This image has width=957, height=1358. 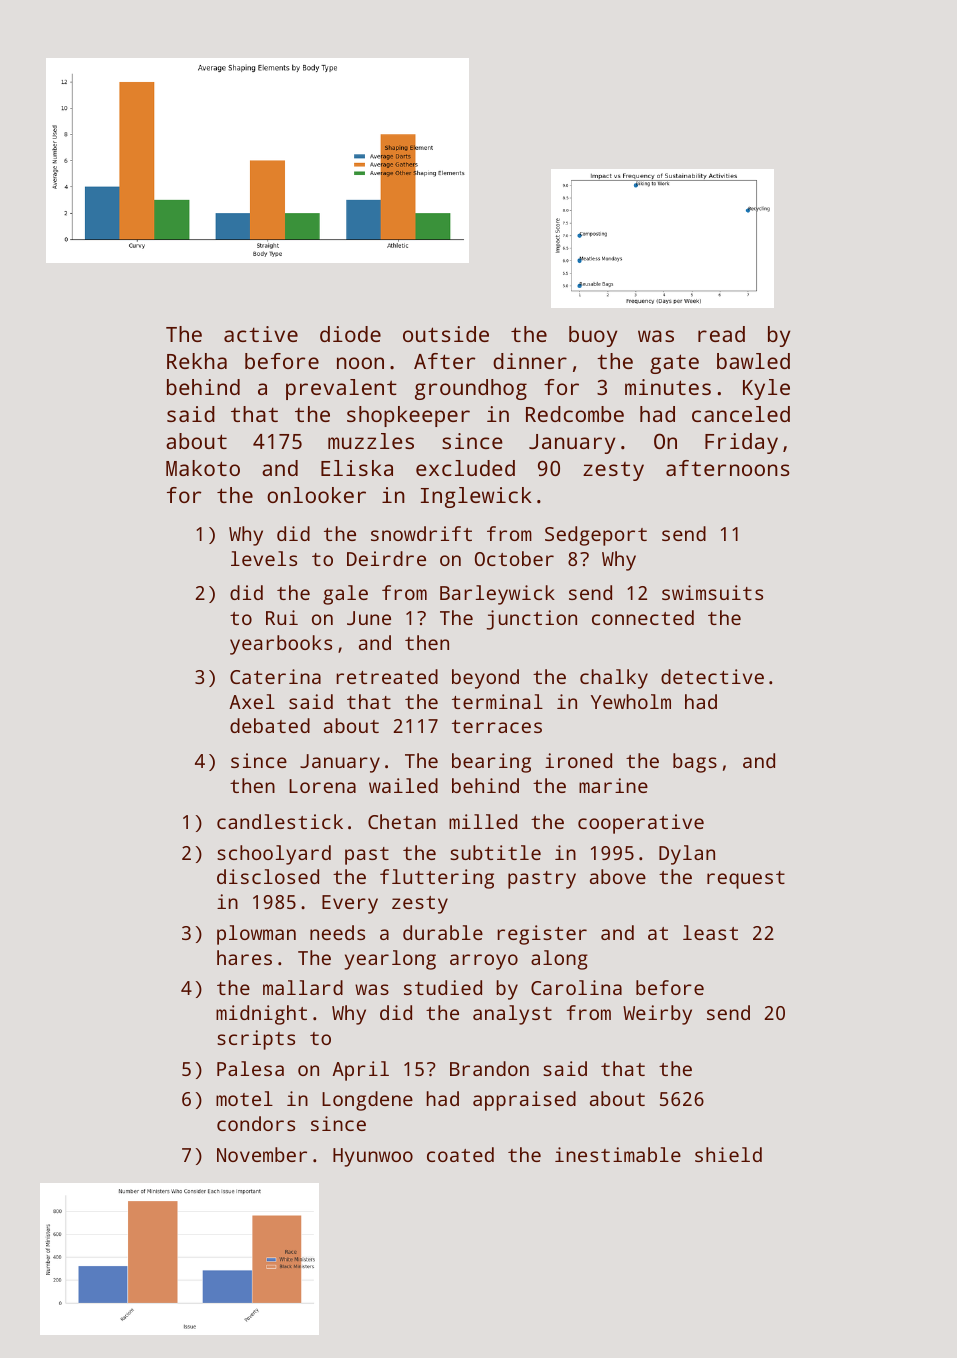 What do you see at coordinates (403, 785) in the image?
I see `wailed` at bounding box center [403, 785].
